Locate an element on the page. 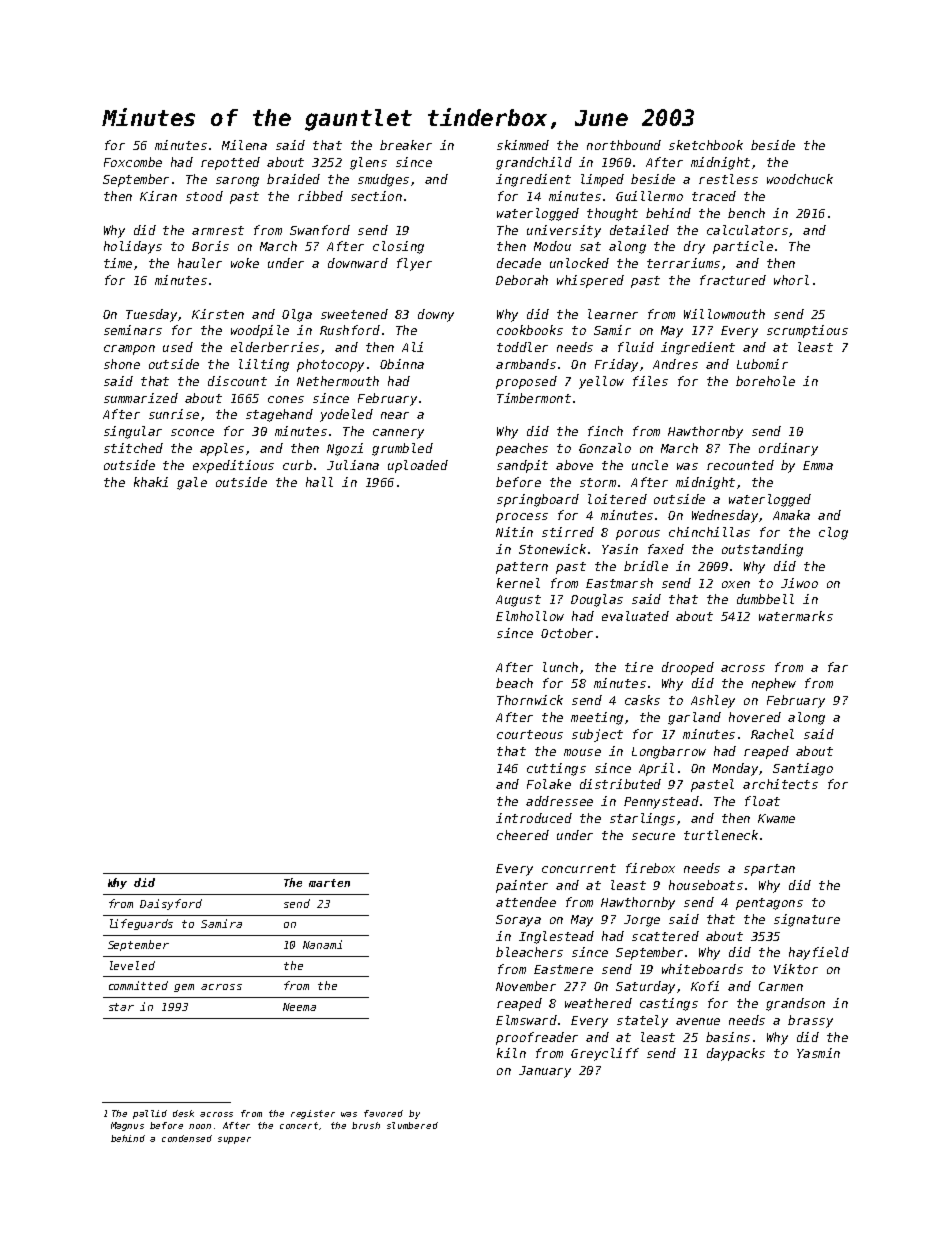 This document has width=952, height=1233. Willowmouth is located at coordinates (724, 314).
